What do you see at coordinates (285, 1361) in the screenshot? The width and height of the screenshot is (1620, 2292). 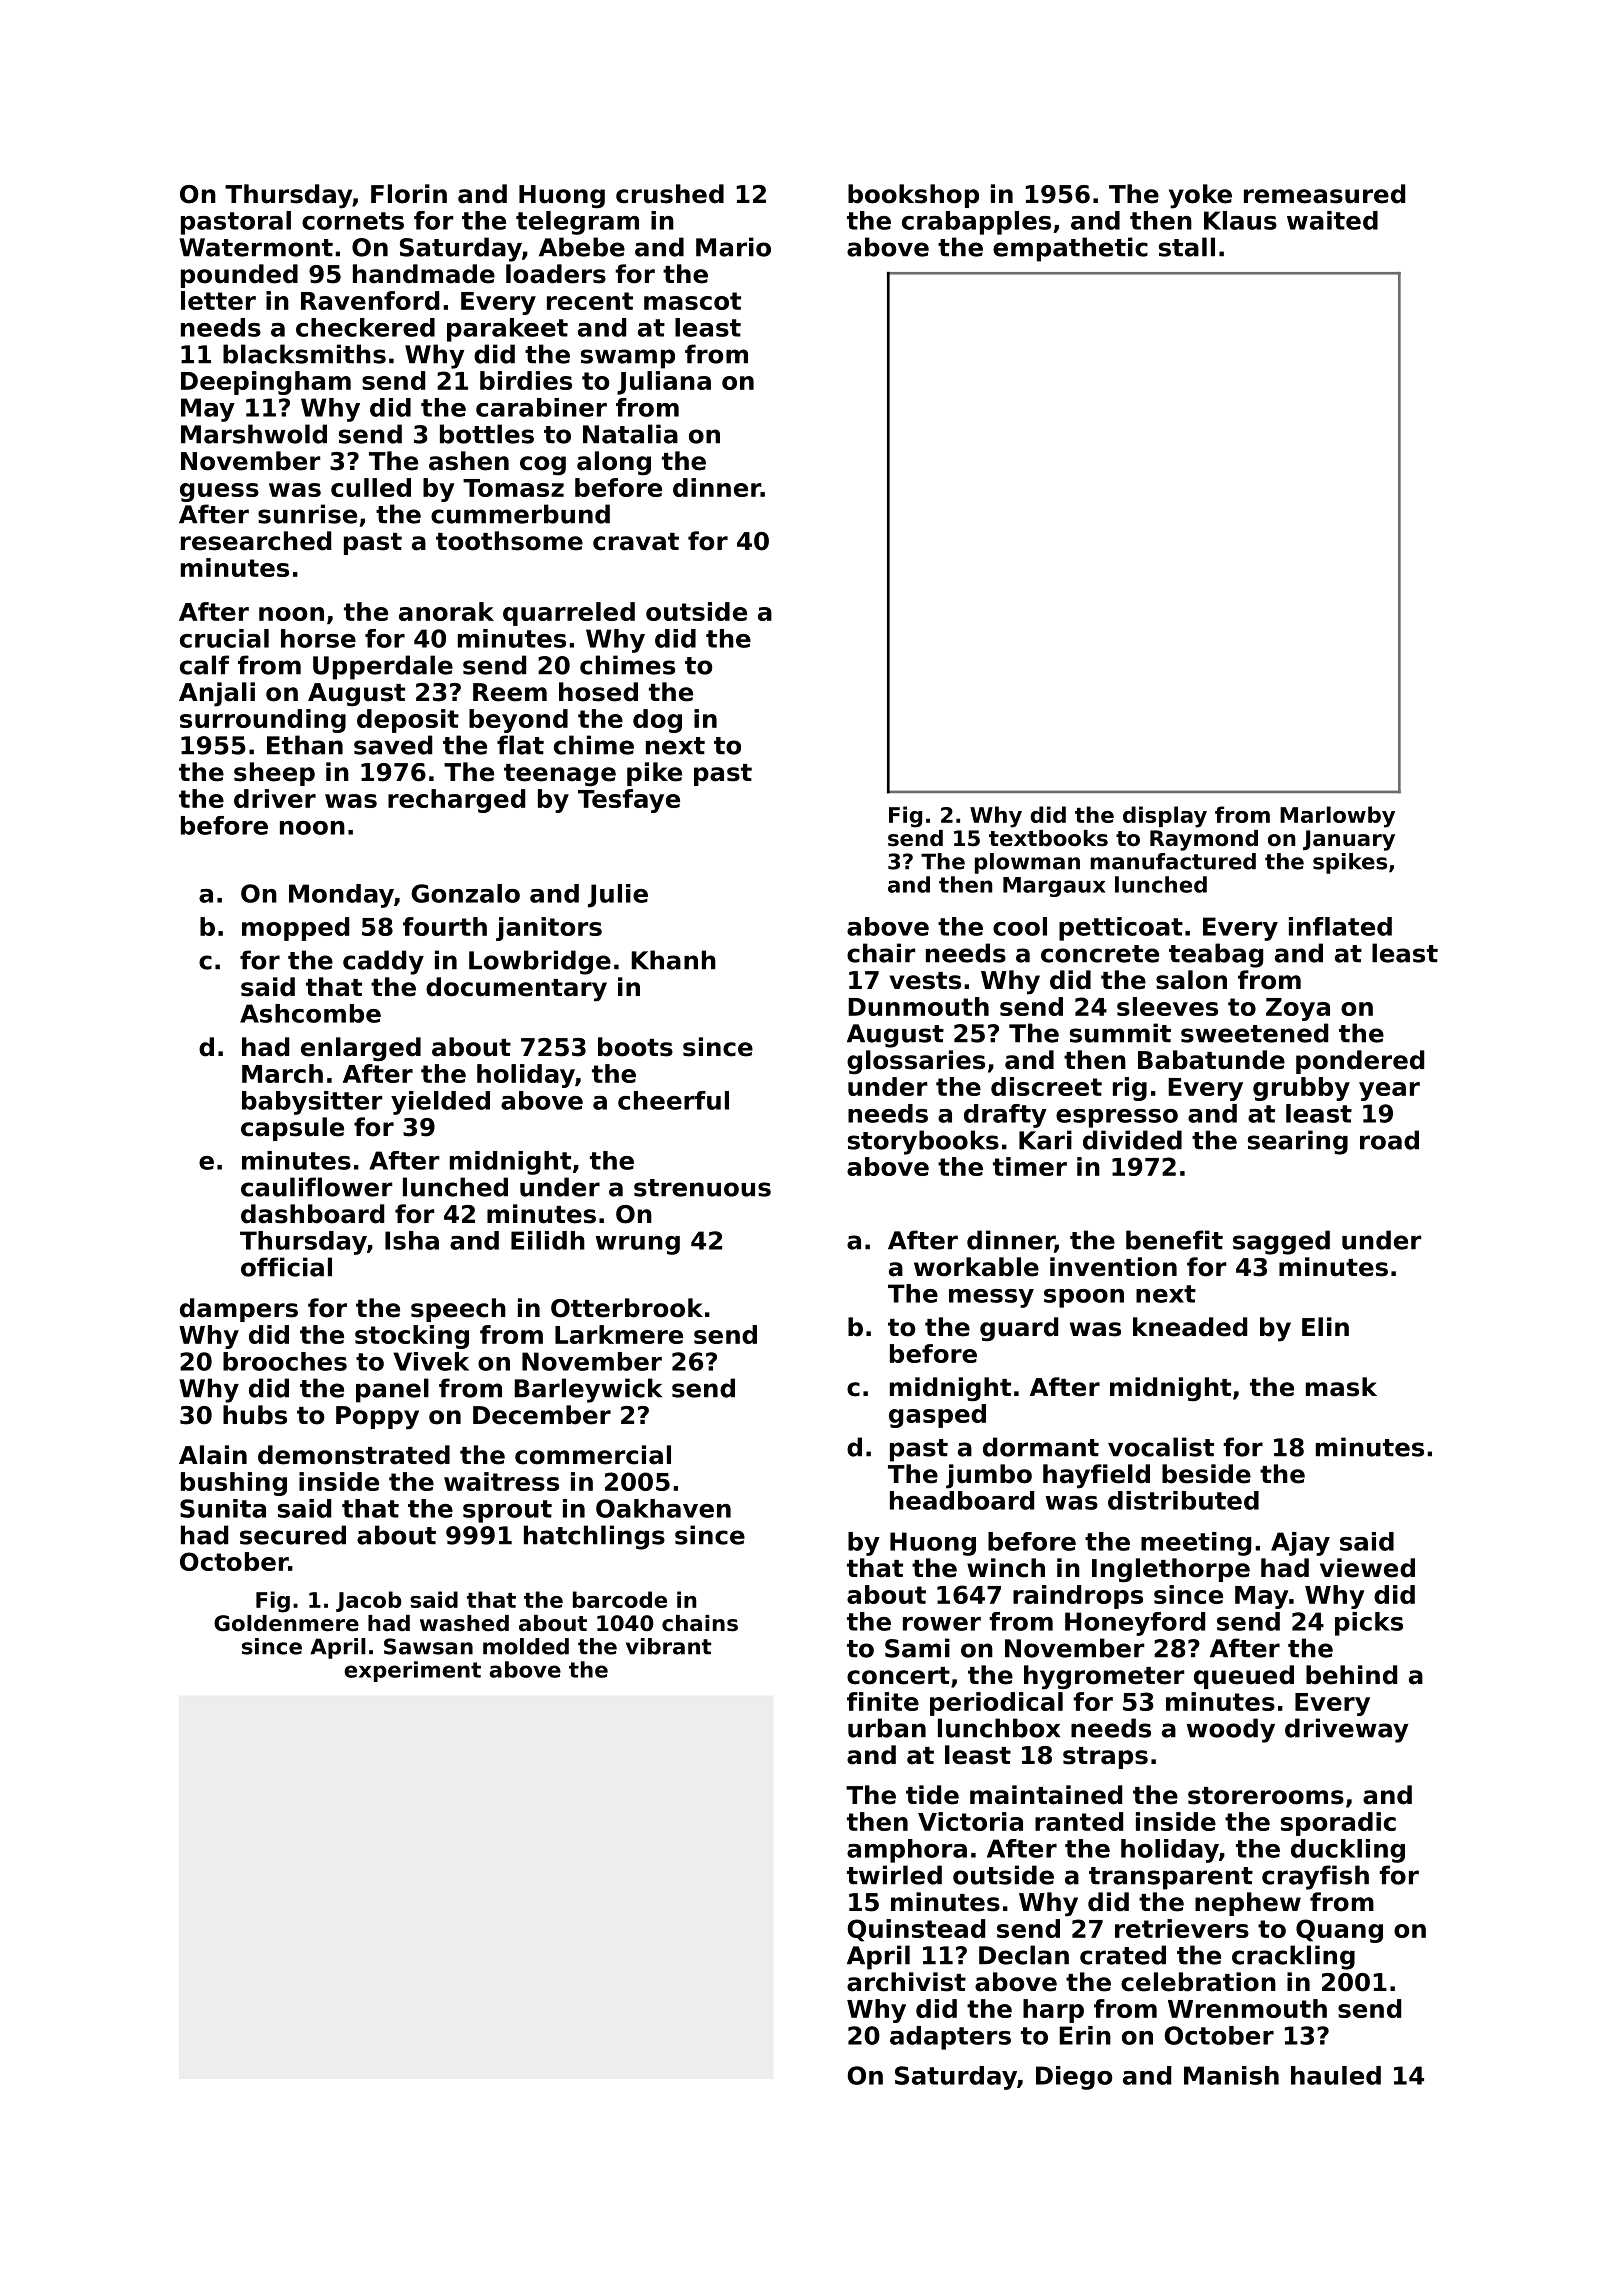 I see `brooches` at bounding box center [285, 1361].
